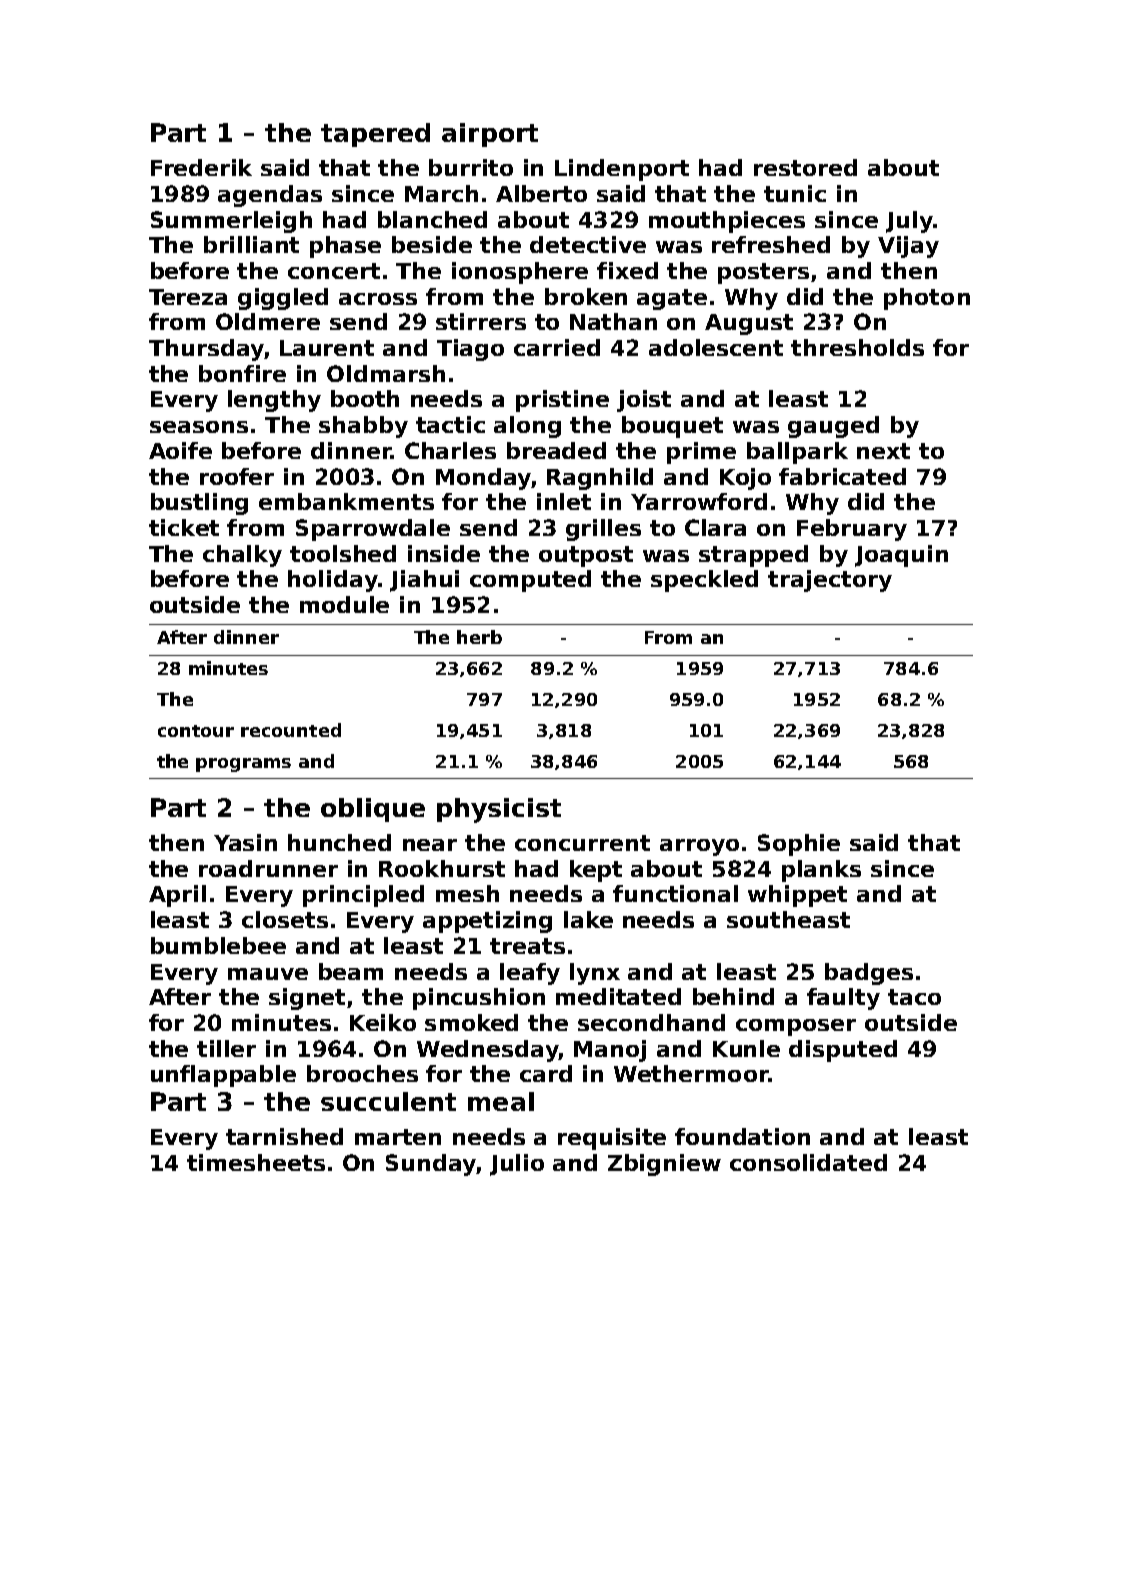 The width and height of the screenshot is (1122, 1587). I want to click on consolidated, so click(808, 1162).
